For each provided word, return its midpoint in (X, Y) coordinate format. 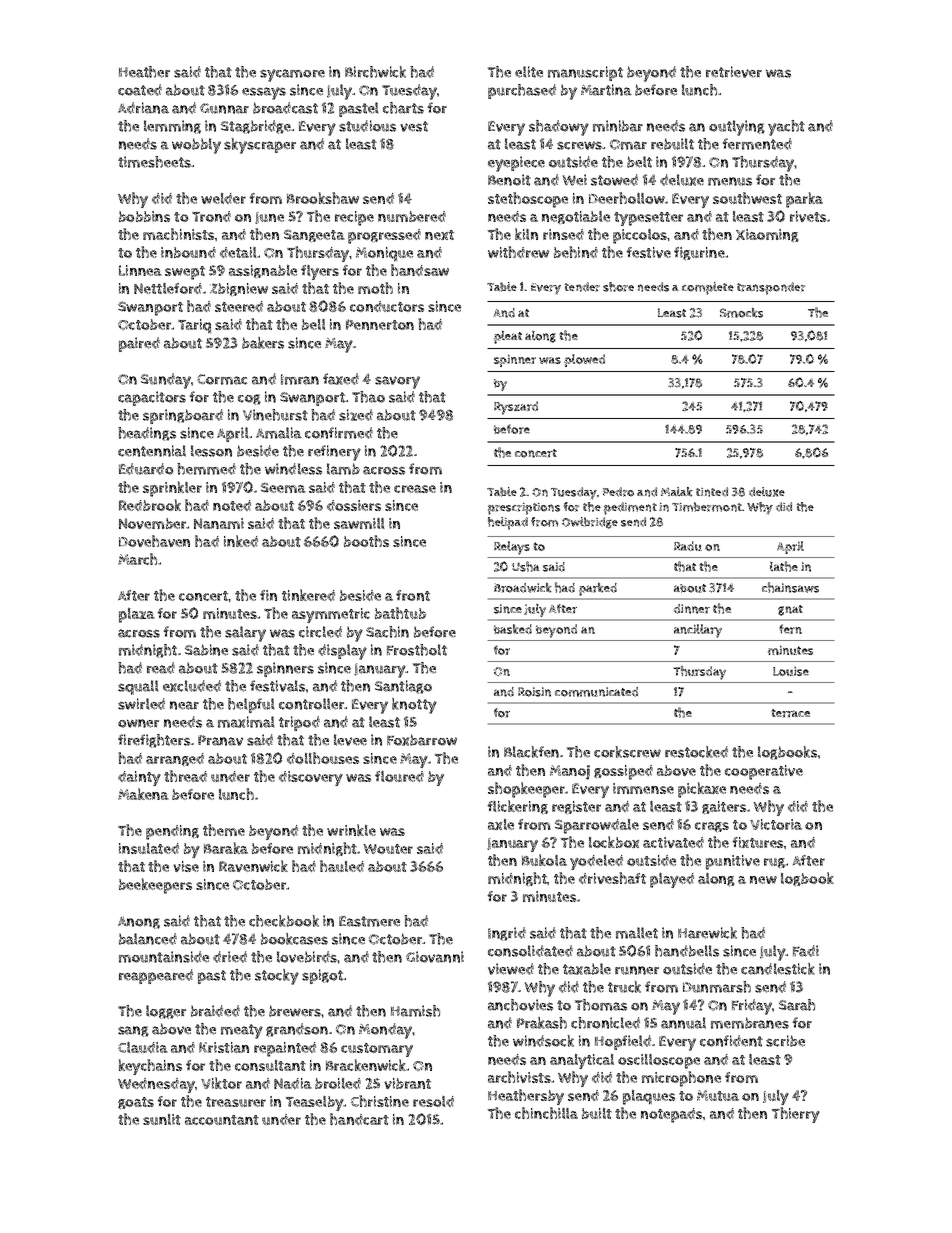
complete (708, 288)
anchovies (520, 1005)
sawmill (359, 523)
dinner (692, 609)
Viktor (221, 1083)
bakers (263, 343)
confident (731, 1041)
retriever (734, 72)
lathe (784, 566)
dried (230, 957)
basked (513, 629)
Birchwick (375, 72)
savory (397, 382)
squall (138, 687)
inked (241, 541)
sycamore (292, 75)
